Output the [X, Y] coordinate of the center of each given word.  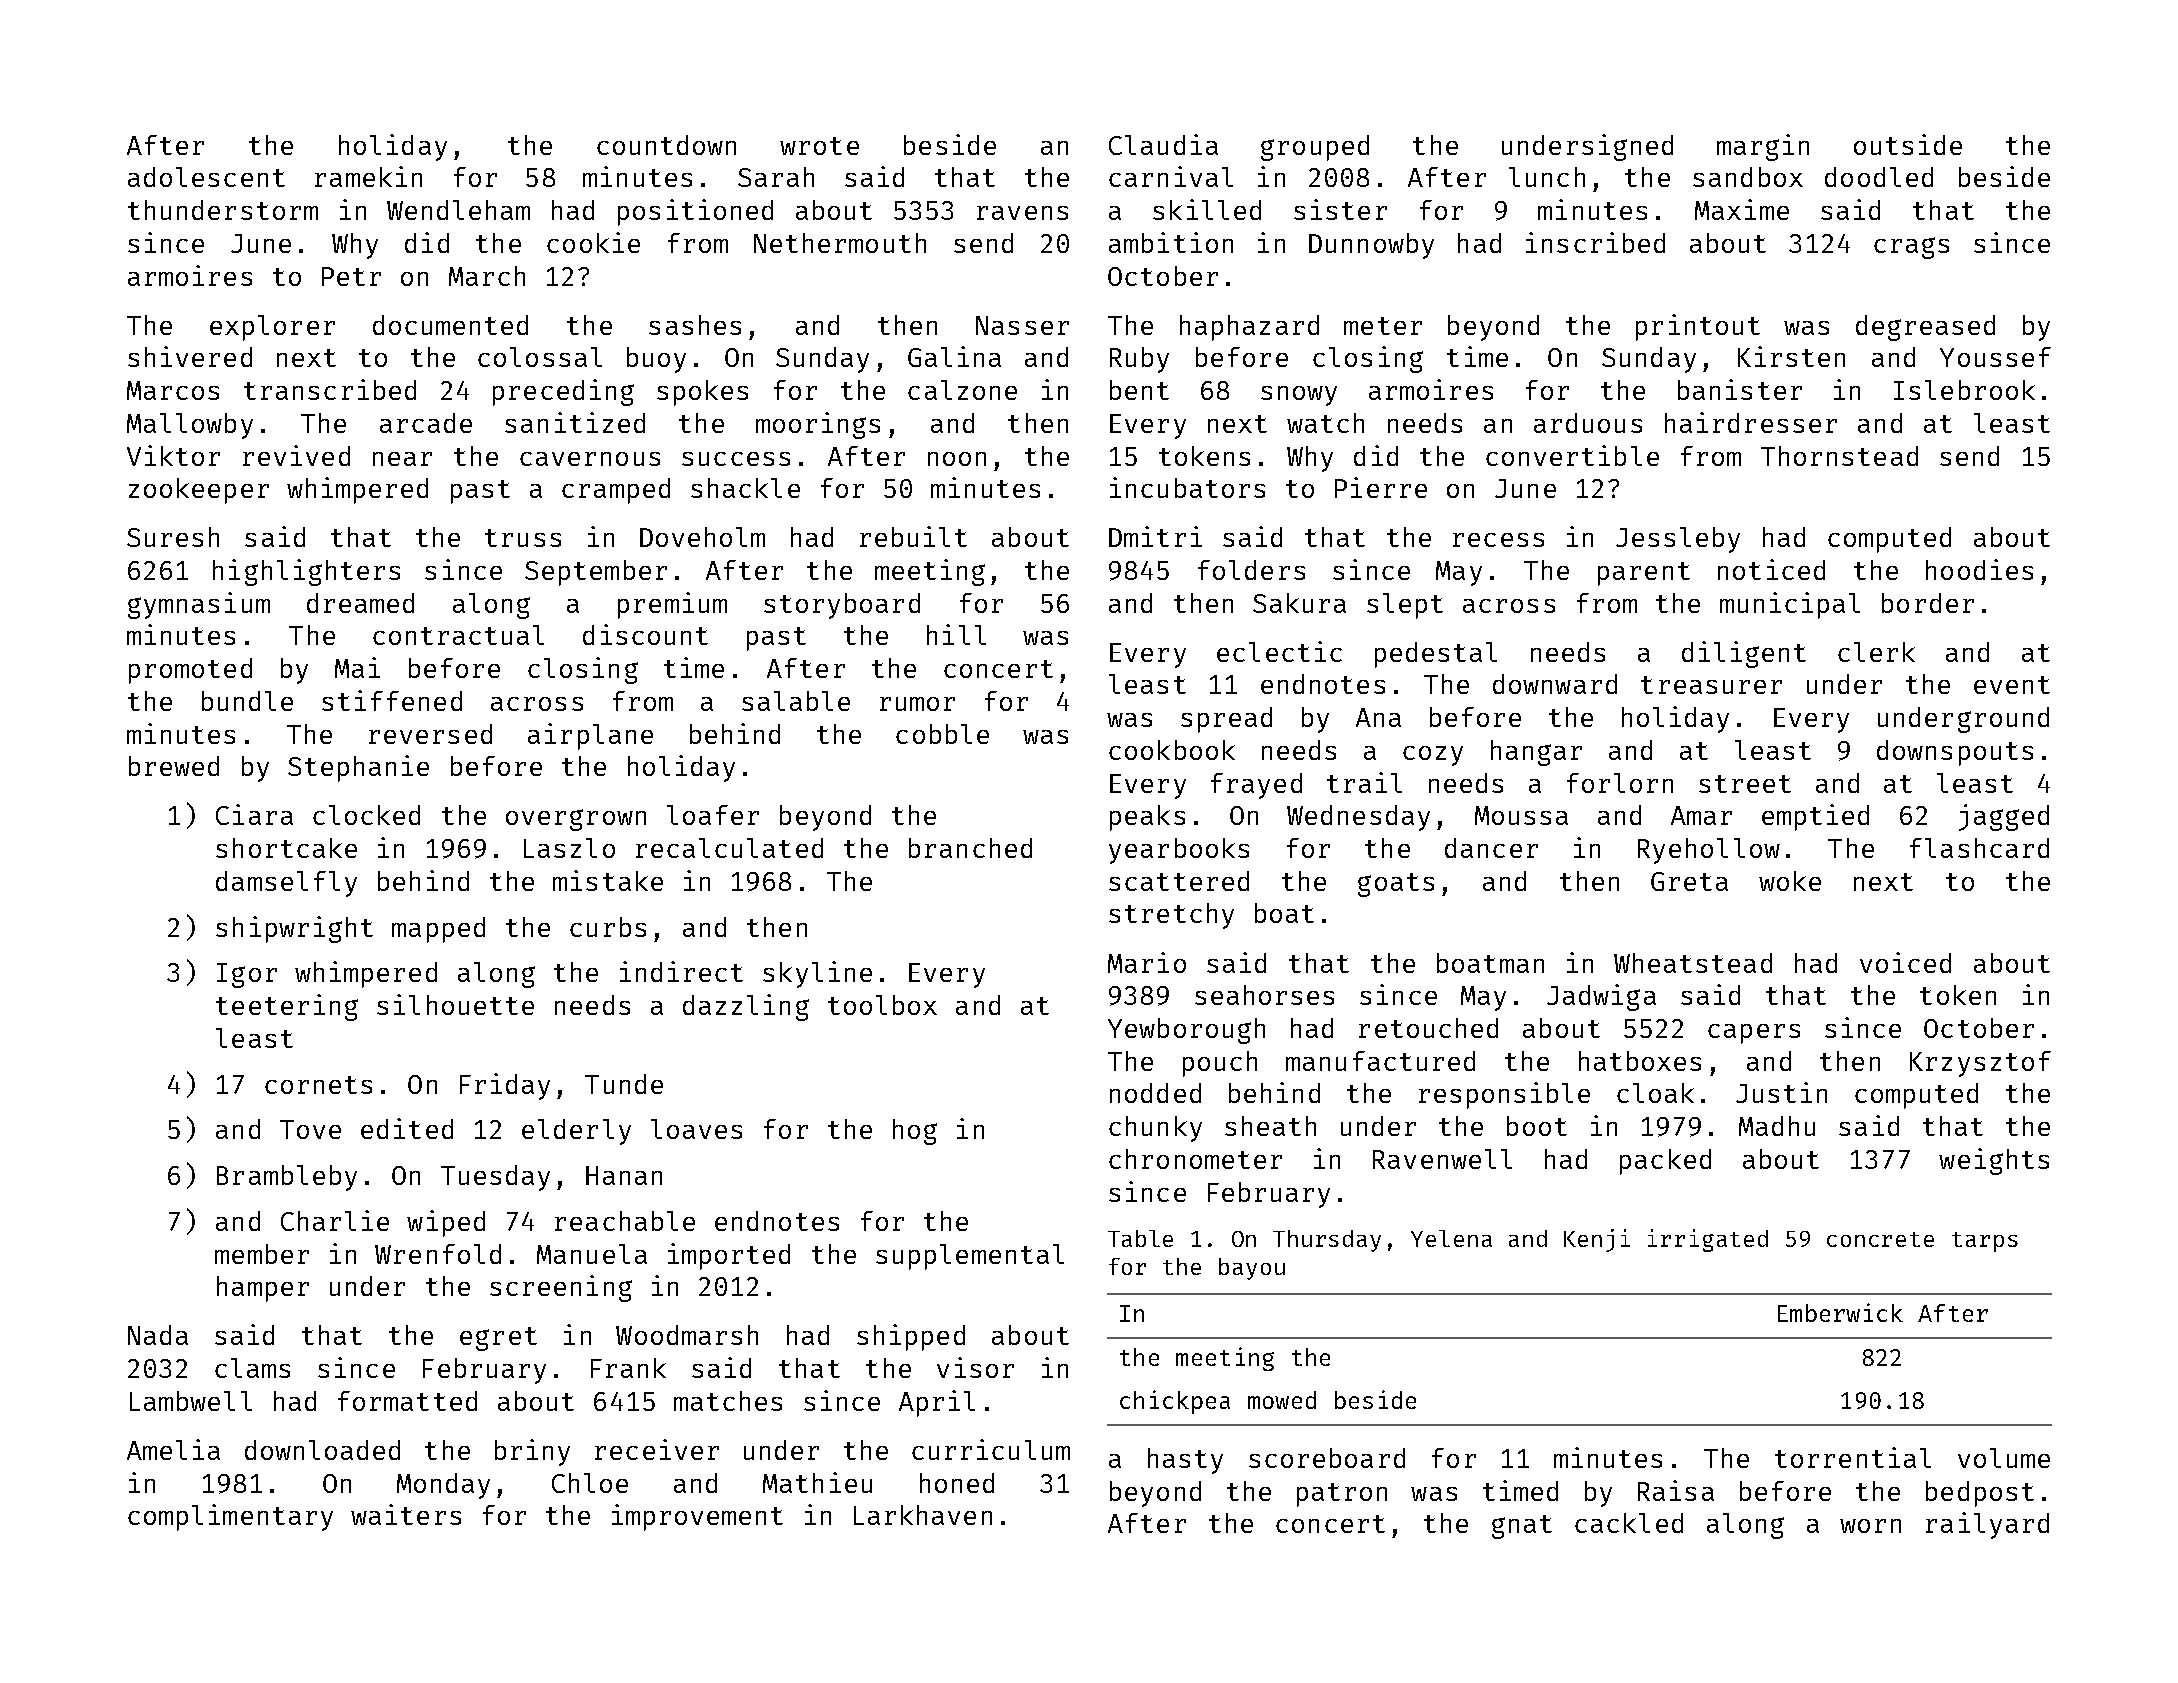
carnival [1171, 176]
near [402, 459]
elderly [576, 1132]
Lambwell [191, 1401]
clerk [1876, 652]
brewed [174, 766]
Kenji [1597, 1240]
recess [1498, 540]
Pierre [1381, 487]
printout [1698, 327]
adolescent [206, 177]
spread [1226, 720]
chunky [1155, 1129]
